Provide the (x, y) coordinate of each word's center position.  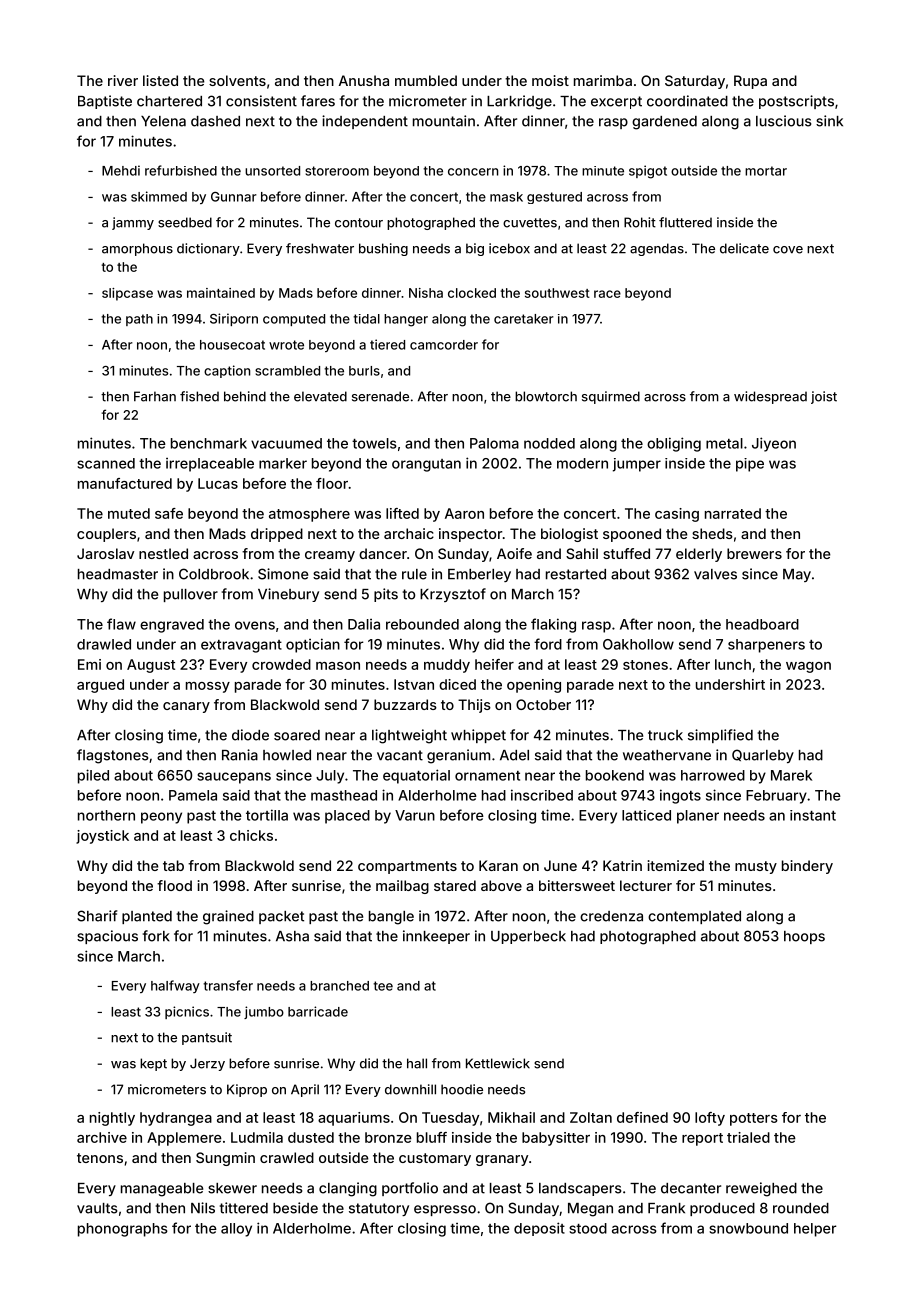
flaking (553, 625)
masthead (344, 795)
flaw (121, 624)
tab (173, 865)
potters (754, 1119)
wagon (808, 667)
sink (829, 121)
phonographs (123, 1230)
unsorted (272, 171)
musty (756, 867)
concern (473, 172)
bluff (432, 1137)
